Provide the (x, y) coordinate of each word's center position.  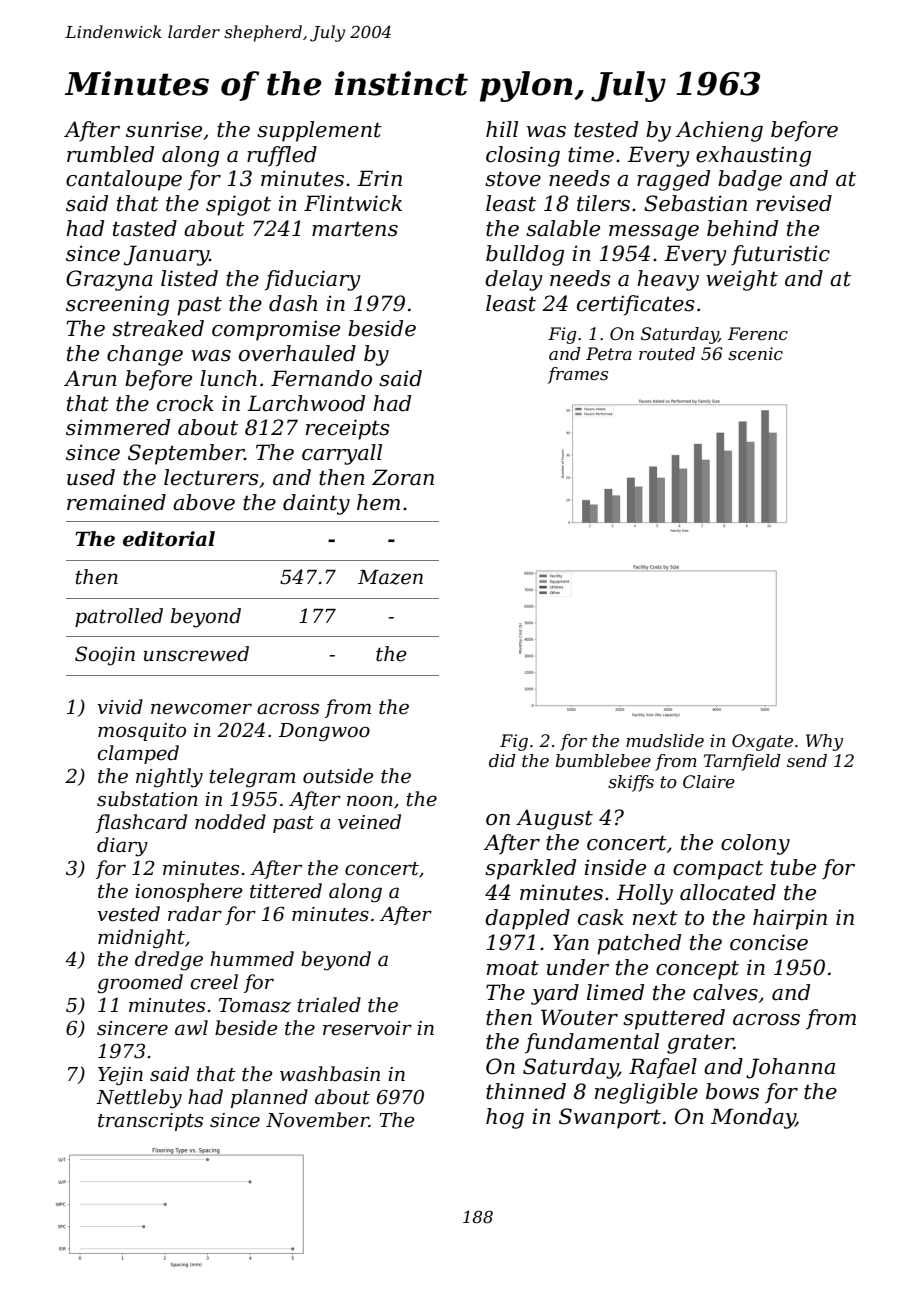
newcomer (201, 709)
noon (370, 801)
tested (606, 129)
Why (824, 742)
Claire (709, 782)
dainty (316, 504)
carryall (342, 454)
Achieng (719, 131)
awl (191, 1027)
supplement (319, 131)
